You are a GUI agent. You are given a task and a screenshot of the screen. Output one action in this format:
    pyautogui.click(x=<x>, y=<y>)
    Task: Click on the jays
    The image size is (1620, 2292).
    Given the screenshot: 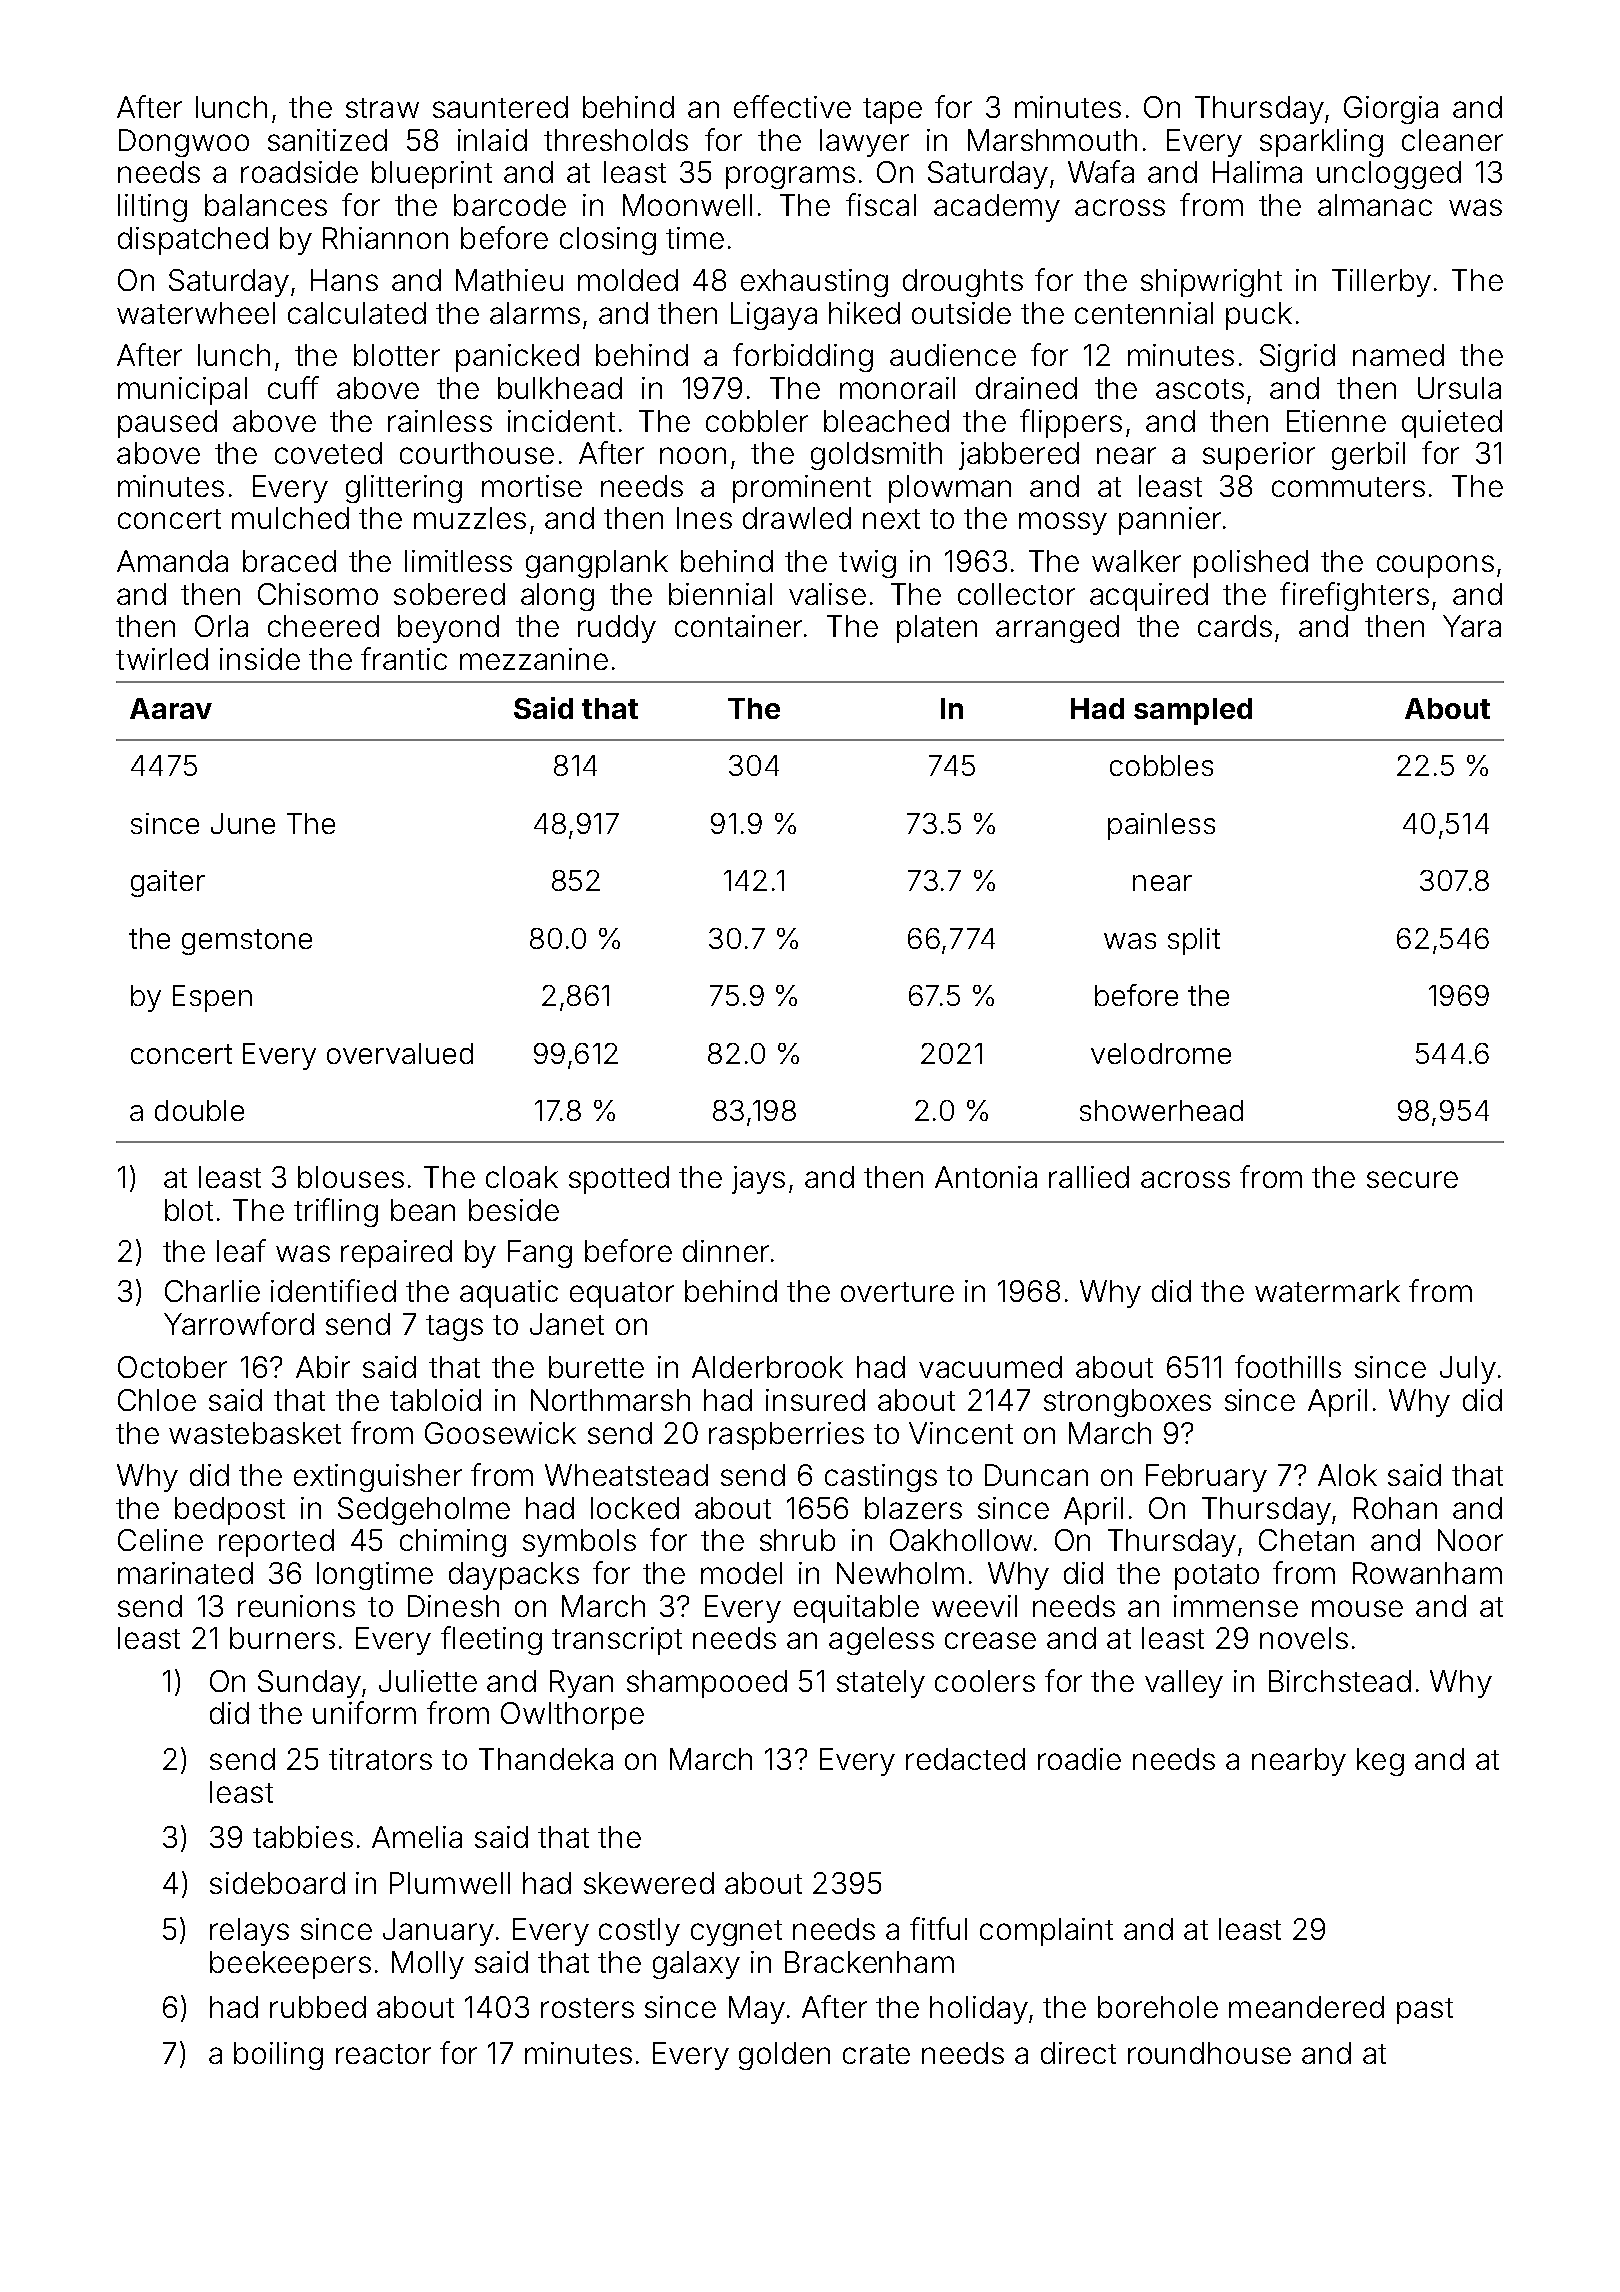 What is the action you would take?
    pyautogui.click(x=758, y=1180)
